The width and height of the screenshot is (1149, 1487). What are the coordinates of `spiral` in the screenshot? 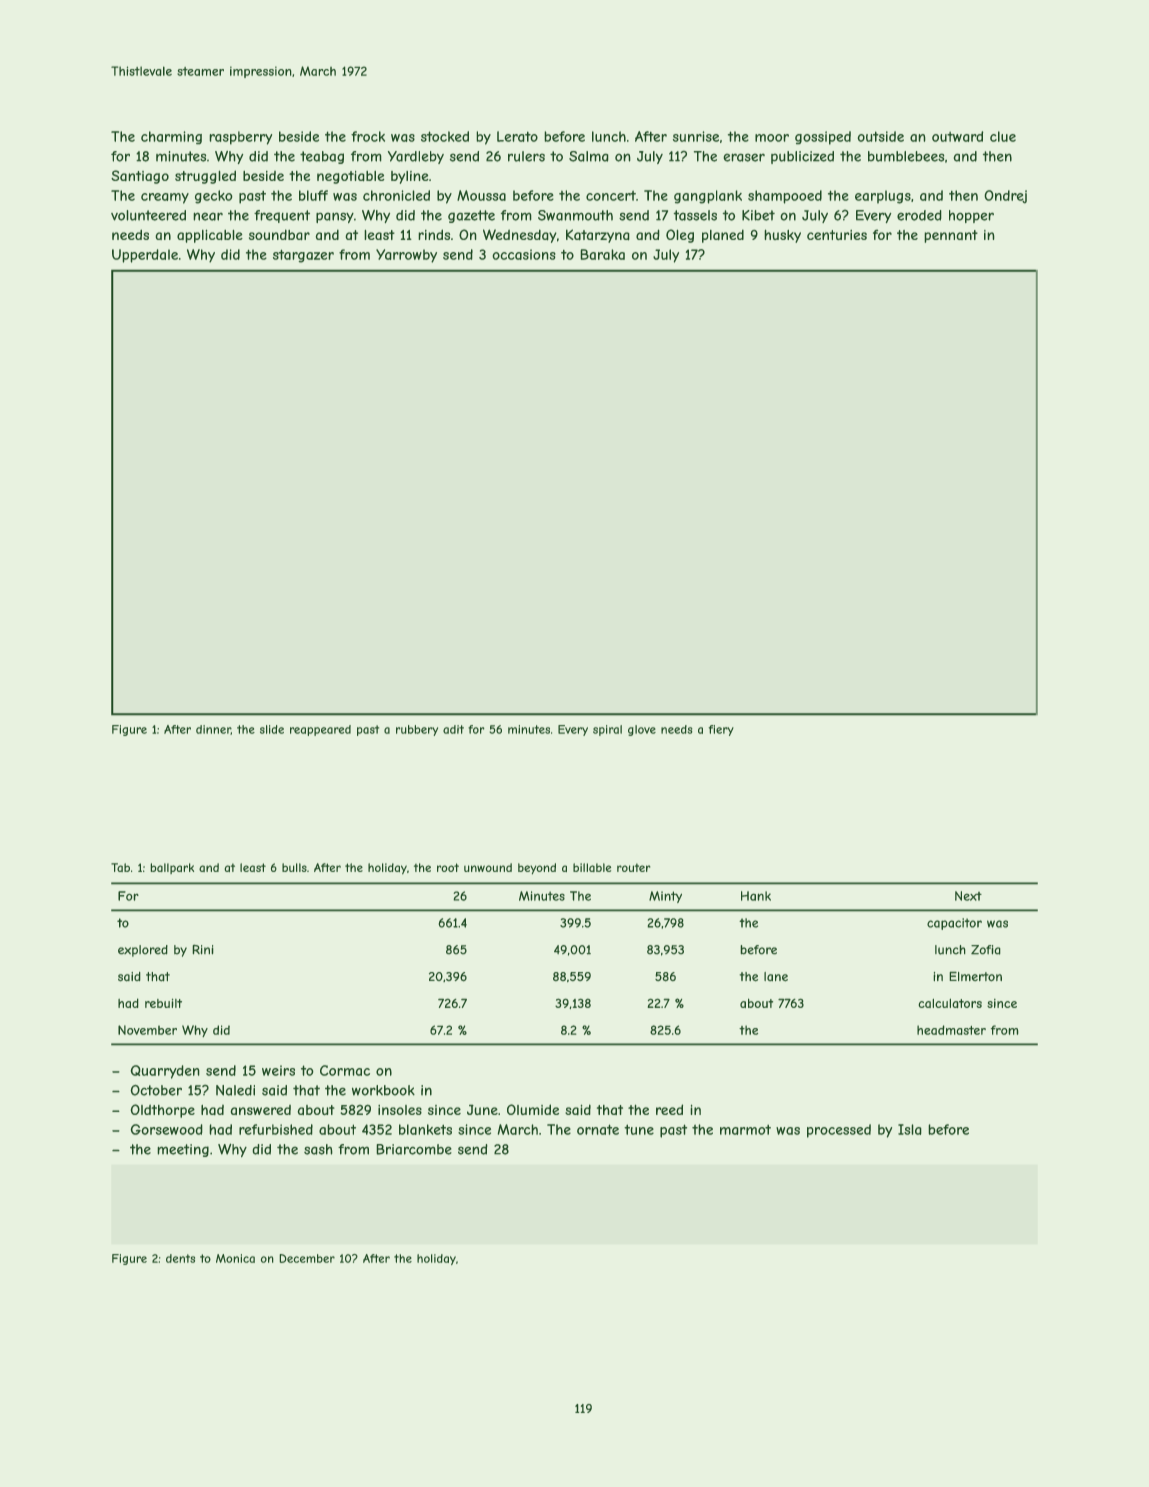 It's located at (607, 730).
